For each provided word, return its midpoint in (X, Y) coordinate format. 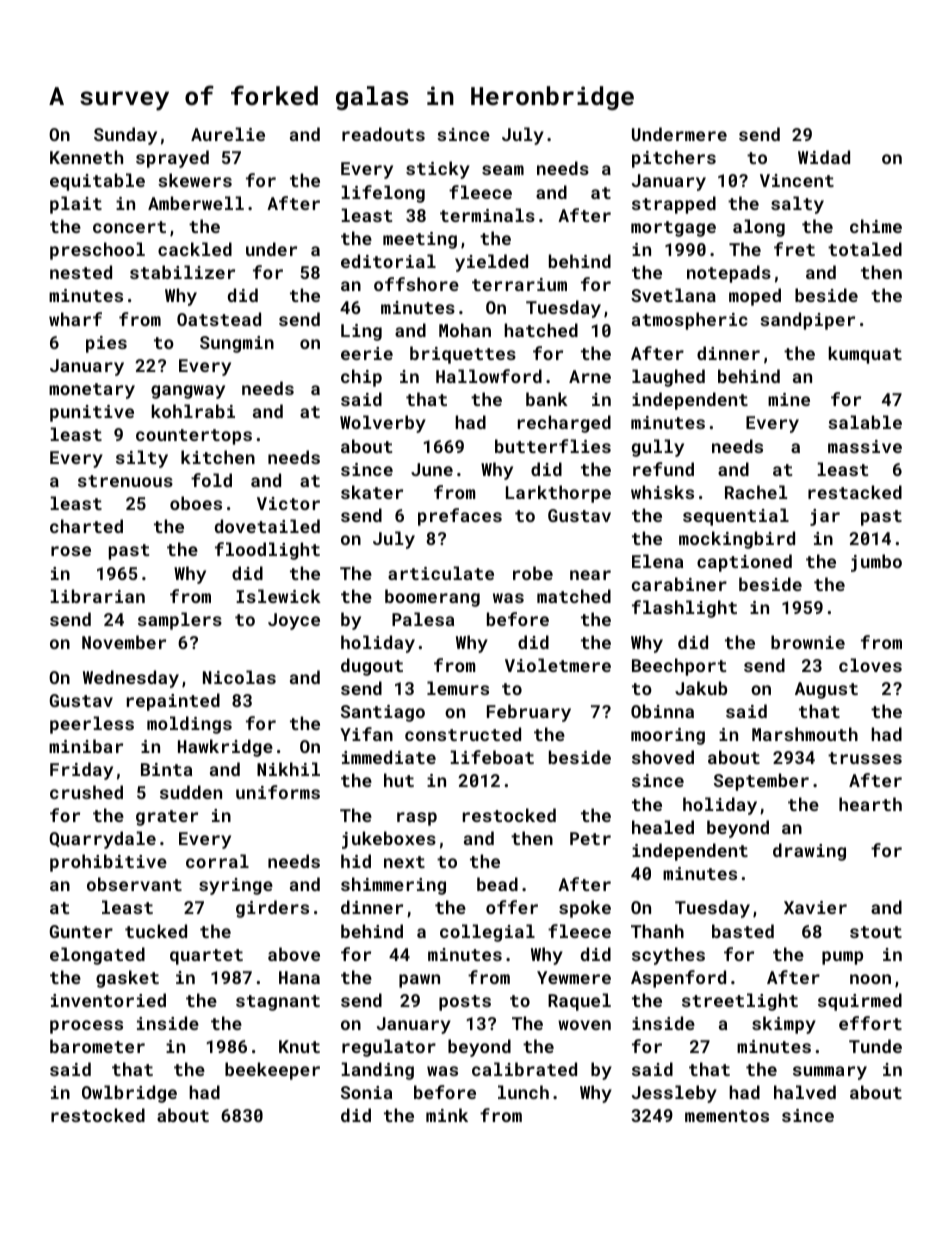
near (590, 575)
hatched (541, 330)
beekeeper (272, 1071)
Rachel (756, 492)
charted (86, 526)
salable (865, 422)
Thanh (657, 931)
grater (167, 818)
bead (497, 884)
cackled (195, 249)
